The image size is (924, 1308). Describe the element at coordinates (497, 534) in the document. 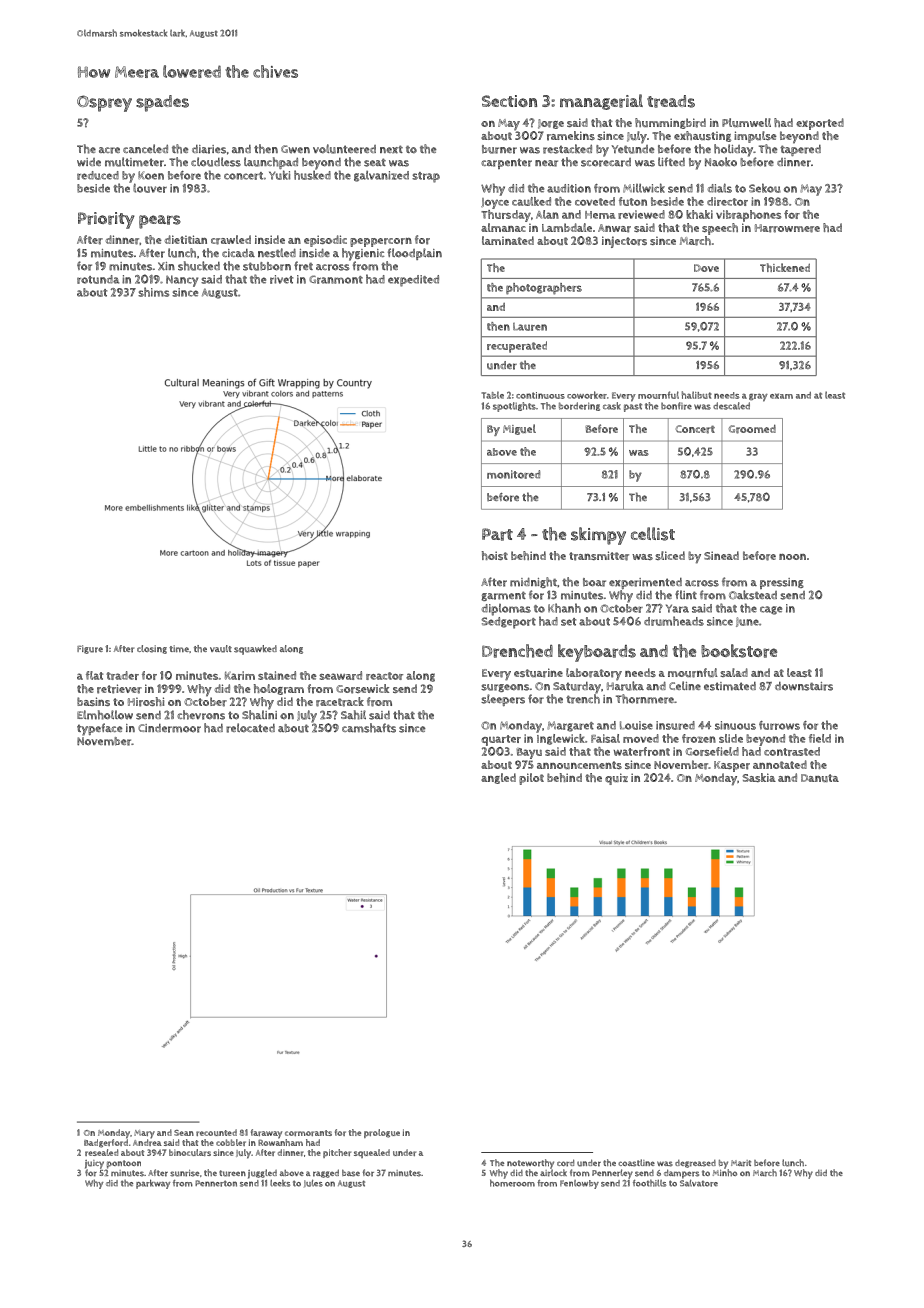

I see `Part` at that location.
